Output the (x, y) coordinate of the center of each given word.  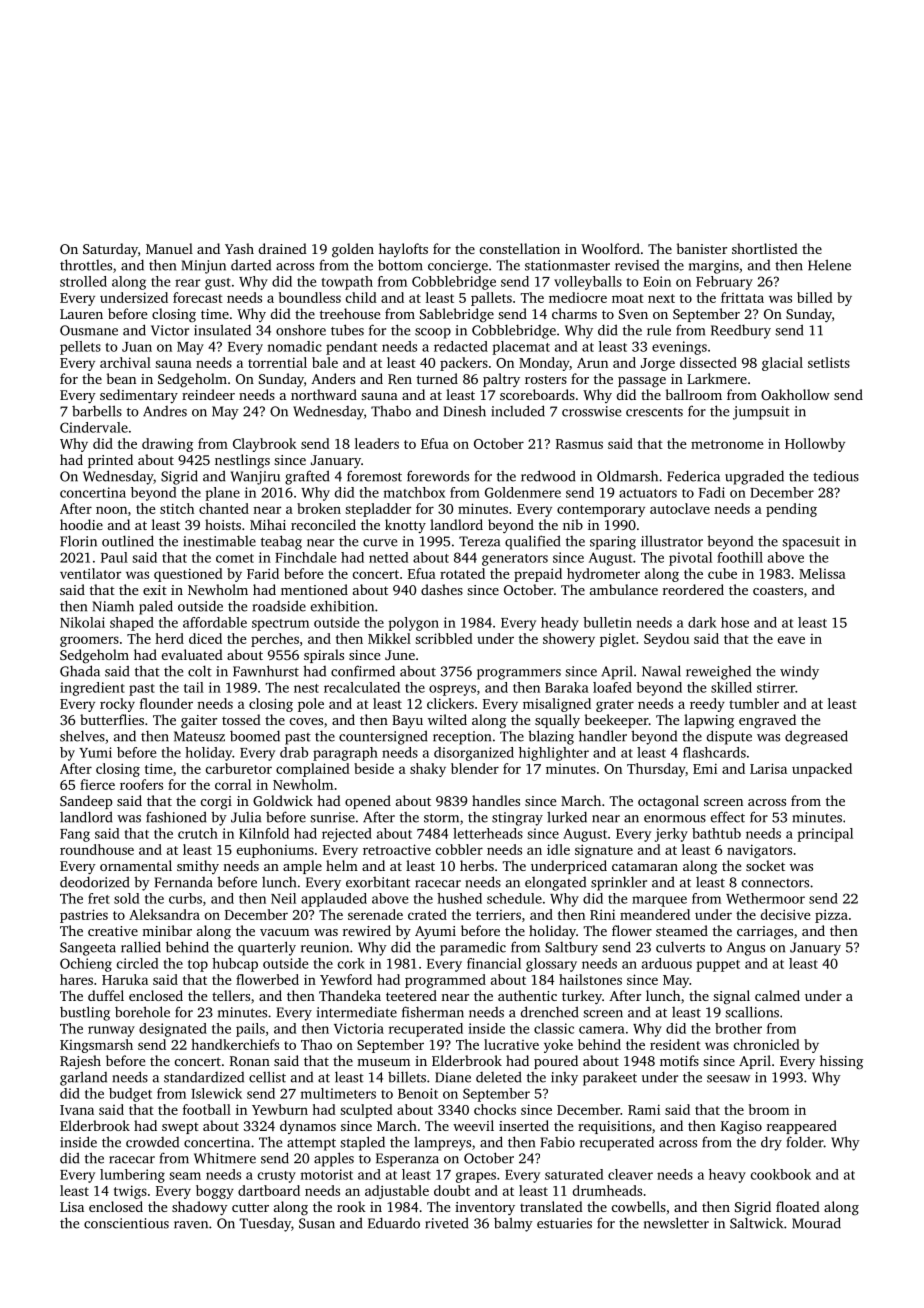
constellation (520, 248)
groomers (89, 641)
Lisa (72, 1207)
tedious (836, 476)
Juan (137, 347)
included (518, 411)
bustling (85, 1013)
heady (560, 624)
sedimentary (139, 396)
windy (799, 673)
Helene (829, 265)
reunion (325, 947)
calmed (777, 995)
